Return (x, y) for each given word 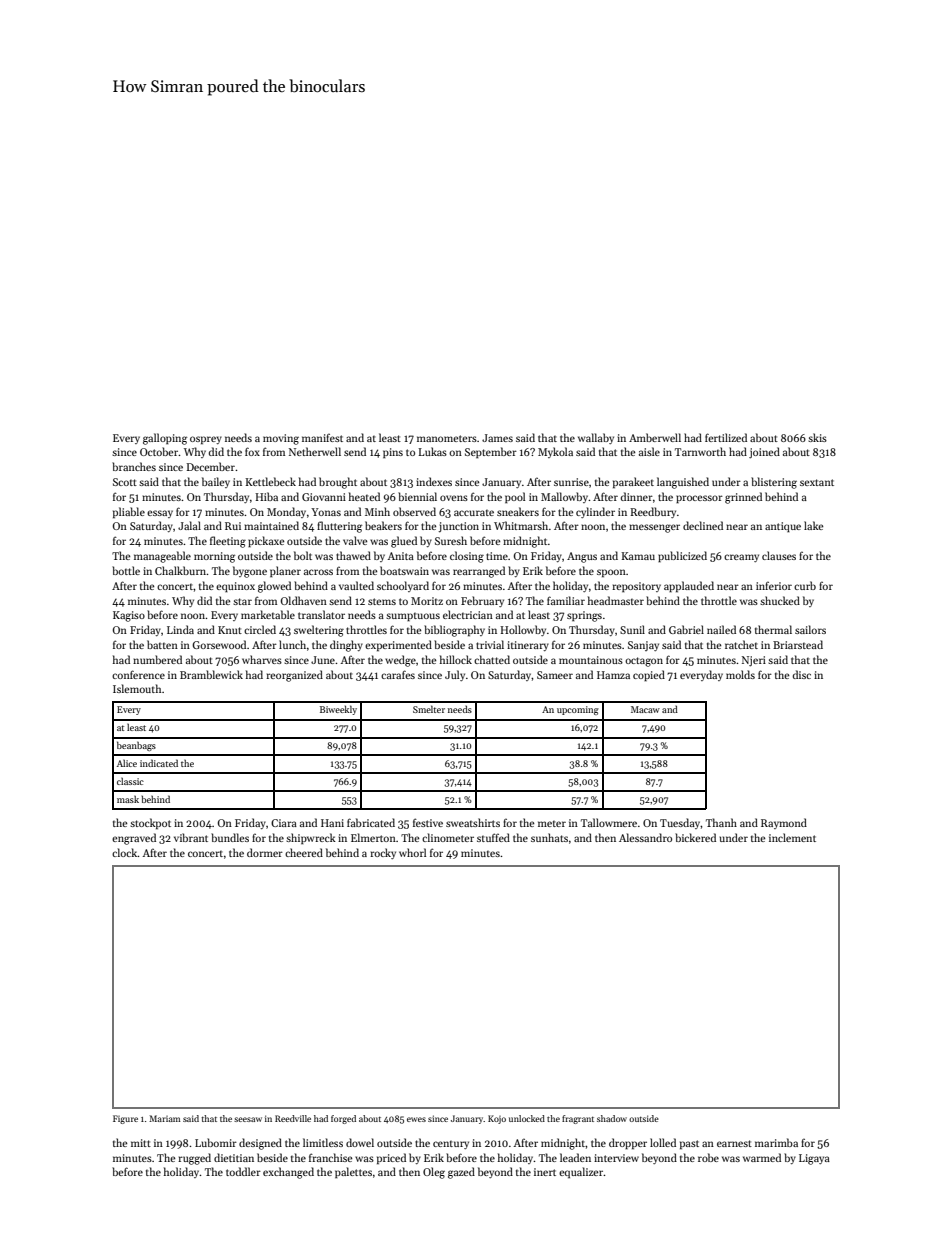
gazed (461, 1173)
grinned (743, 498)
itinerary (528, 646)
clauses (779, 555)
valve (355, 540)
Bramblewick (211, 674)
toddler (243, 1171)
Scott (125, 482)
